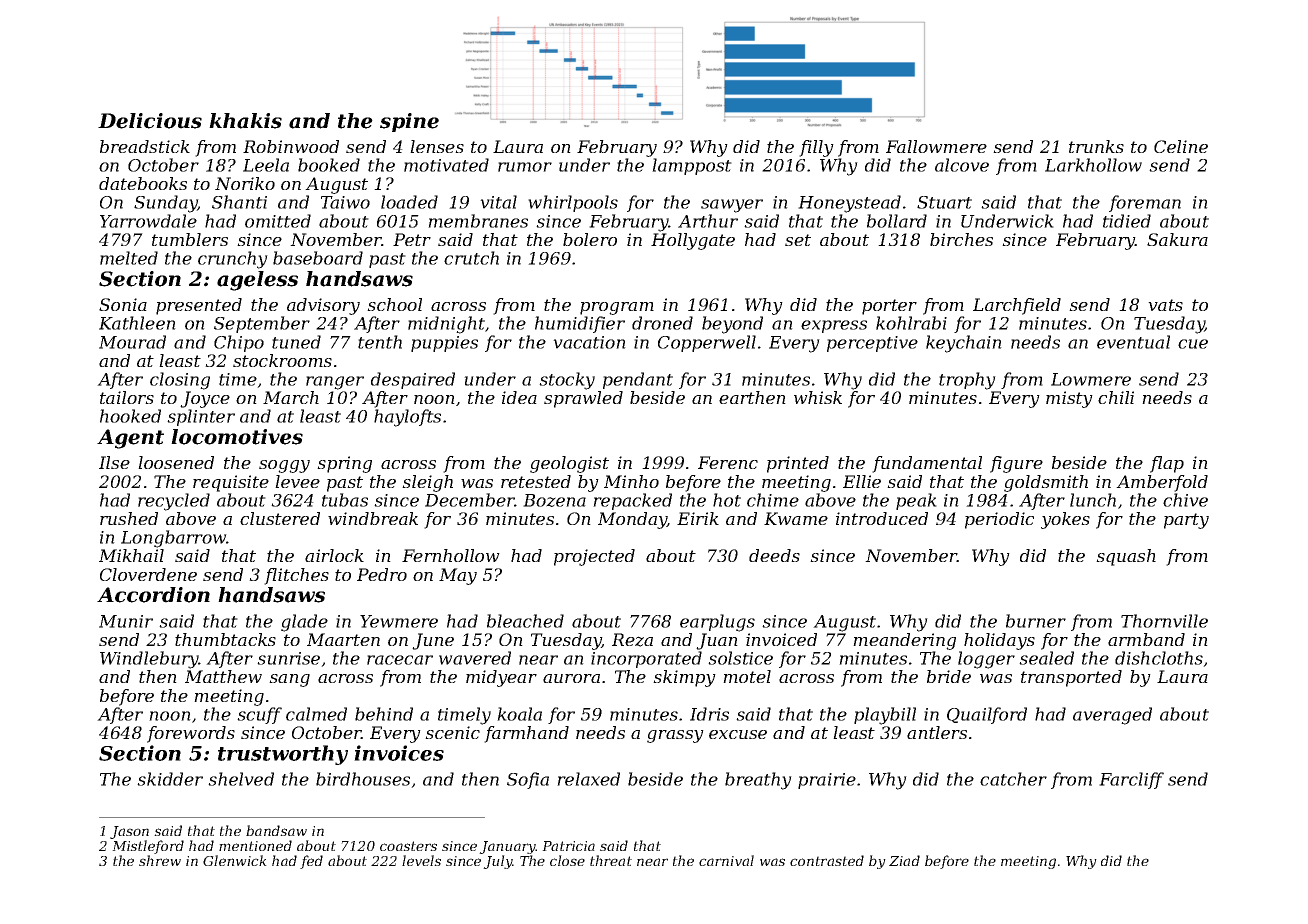 This screenshot has height=924, width=1308. Describe the element at coordinates (1165, 305) in the screenshot. I see `vats` at that location.
